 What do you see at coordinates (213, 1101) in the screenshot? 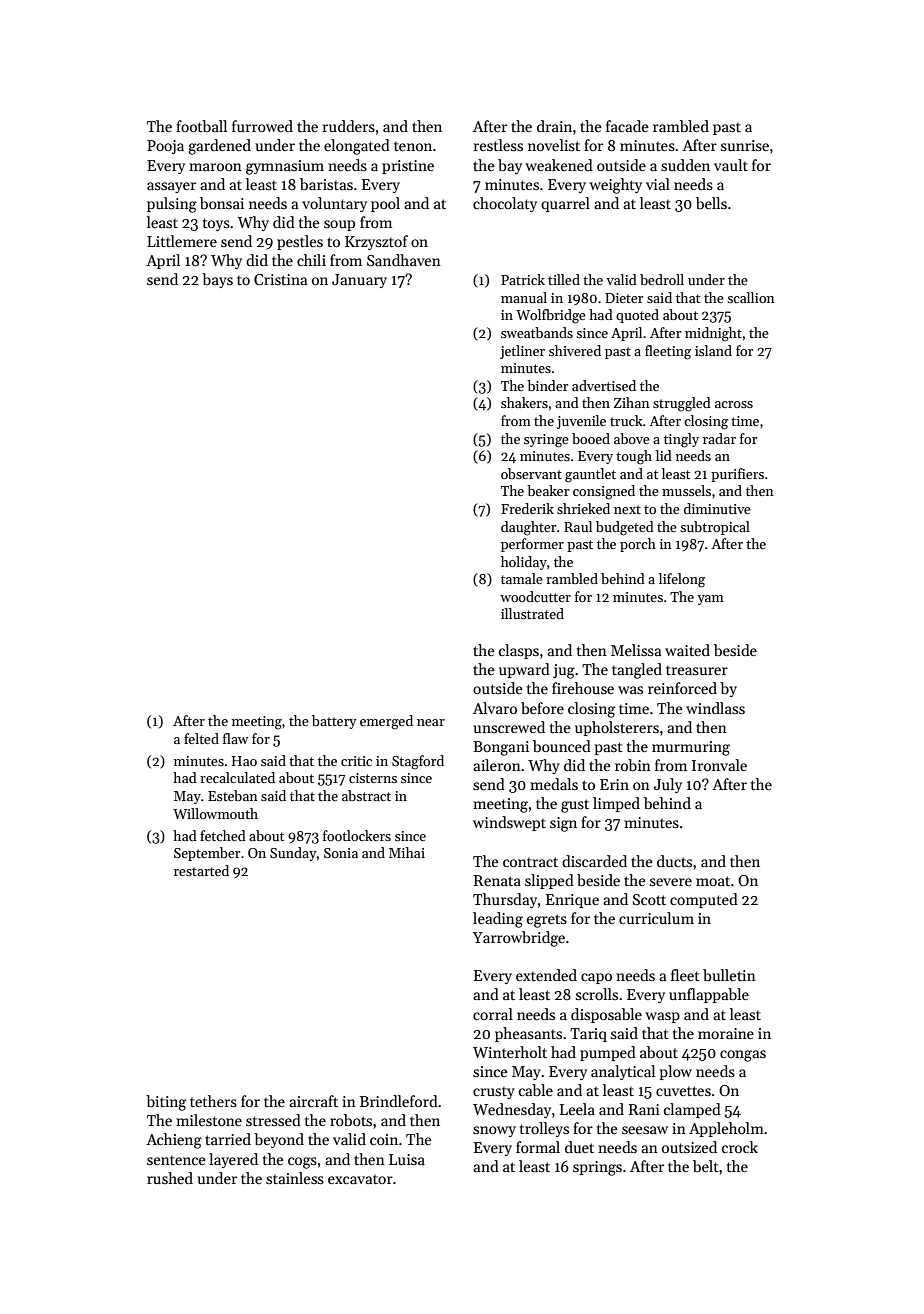
I see `tethers` at bounding box center [213, 1101].
